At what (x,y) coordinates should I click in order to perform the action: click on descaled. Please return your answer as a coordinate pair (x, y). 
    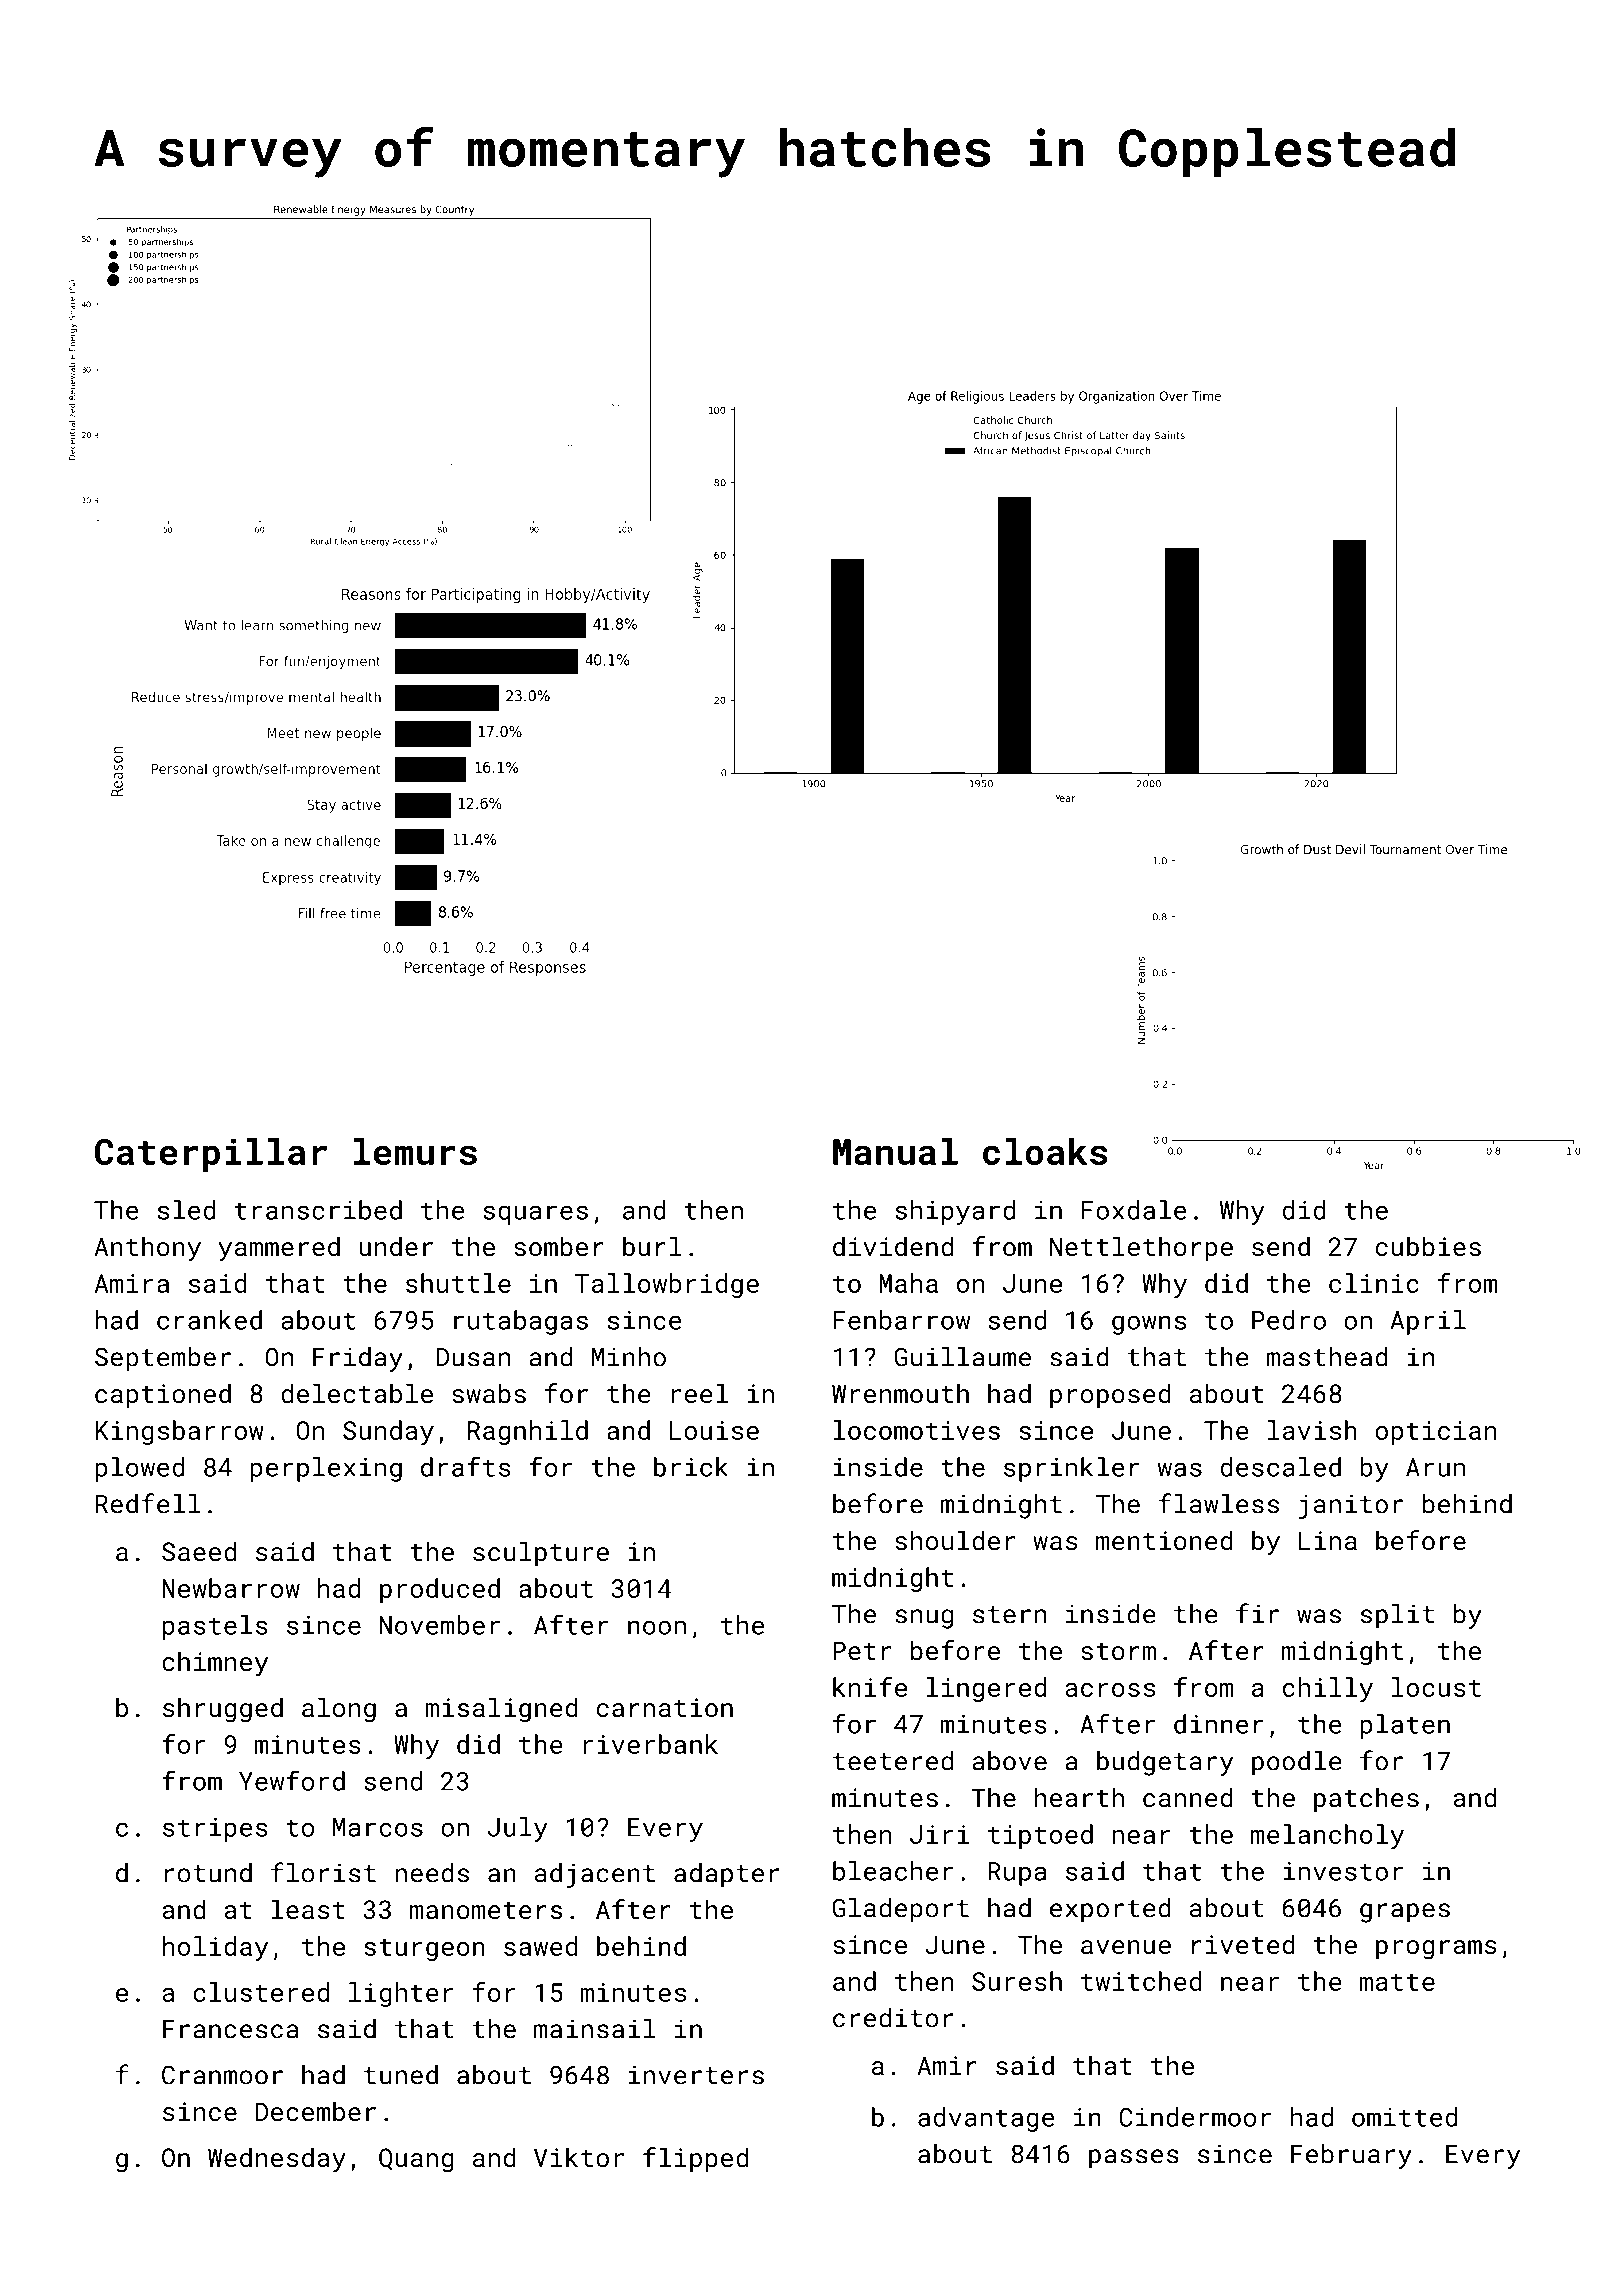
    Looking at the image, I should click on (1281, 1467).
